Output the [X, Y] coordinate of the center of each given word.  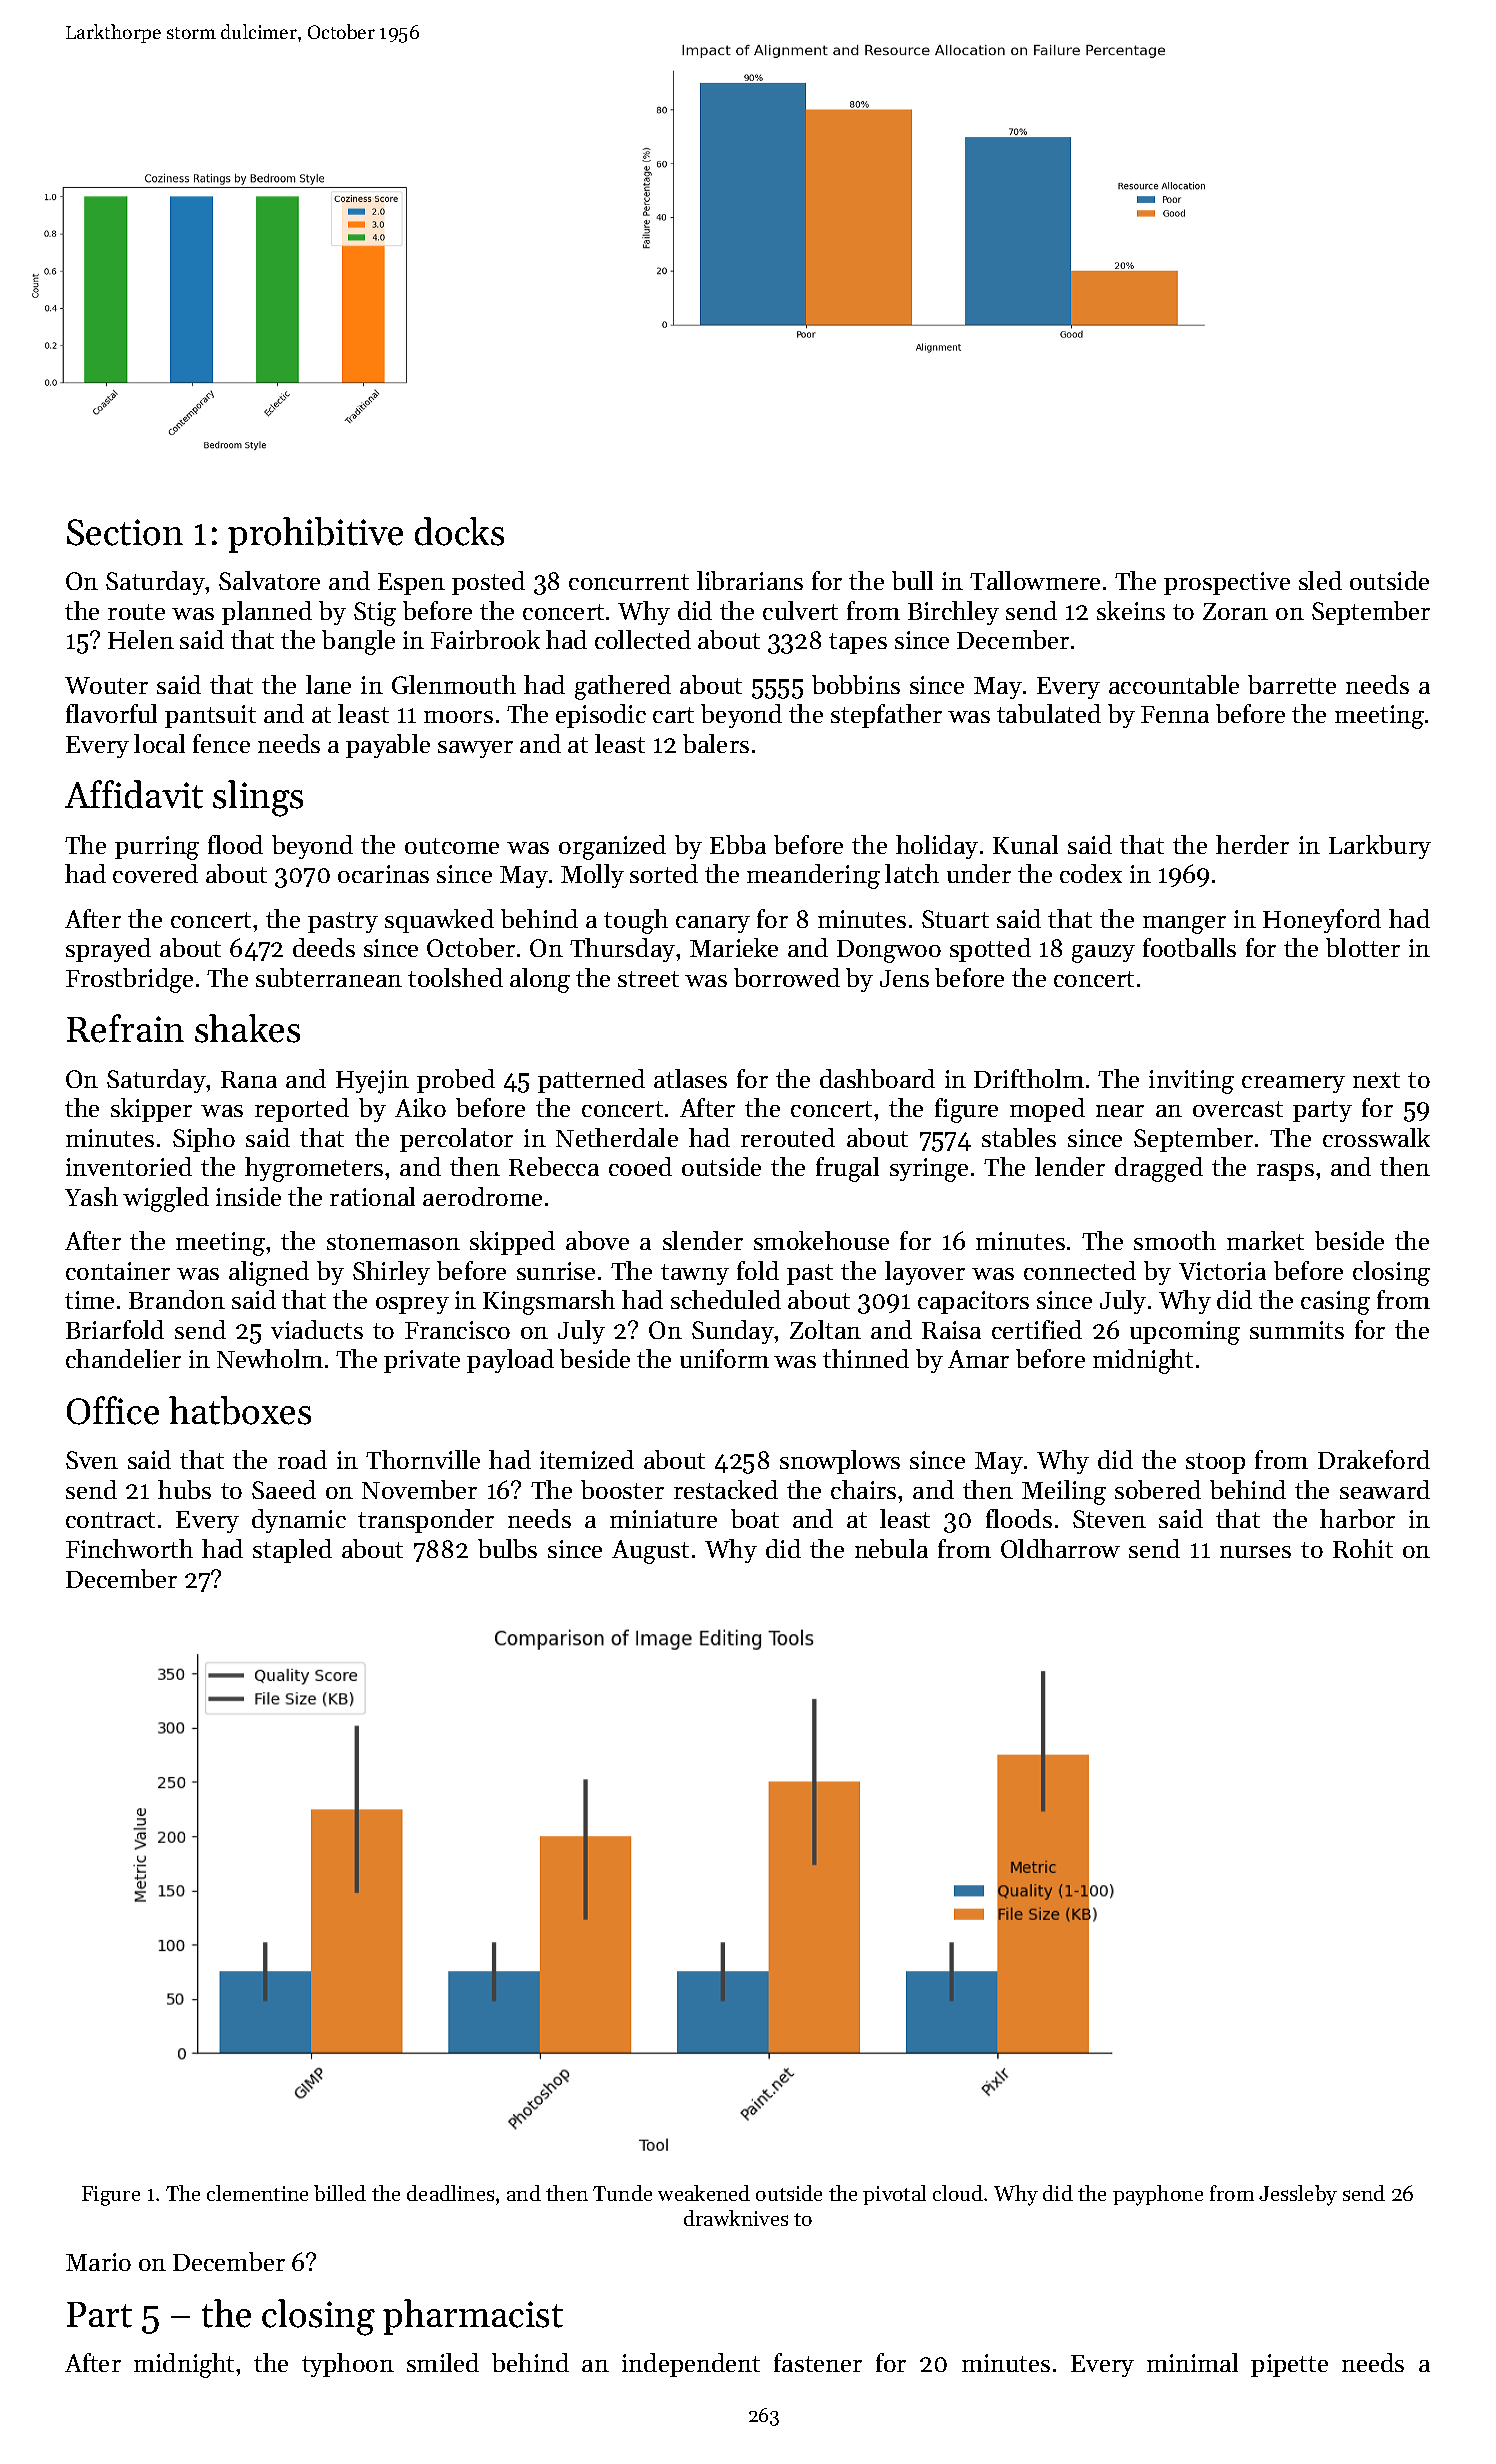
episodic [601, 716]
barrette [1292, 684]
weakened [704, 2193]
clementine [257, 2193]
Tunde [622, 2193]
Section [125, 532]
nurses [1255, 1552]
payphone [1158, 2195]
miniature [663, 1519]
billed [340, 2193]
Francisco [457, 1330]
